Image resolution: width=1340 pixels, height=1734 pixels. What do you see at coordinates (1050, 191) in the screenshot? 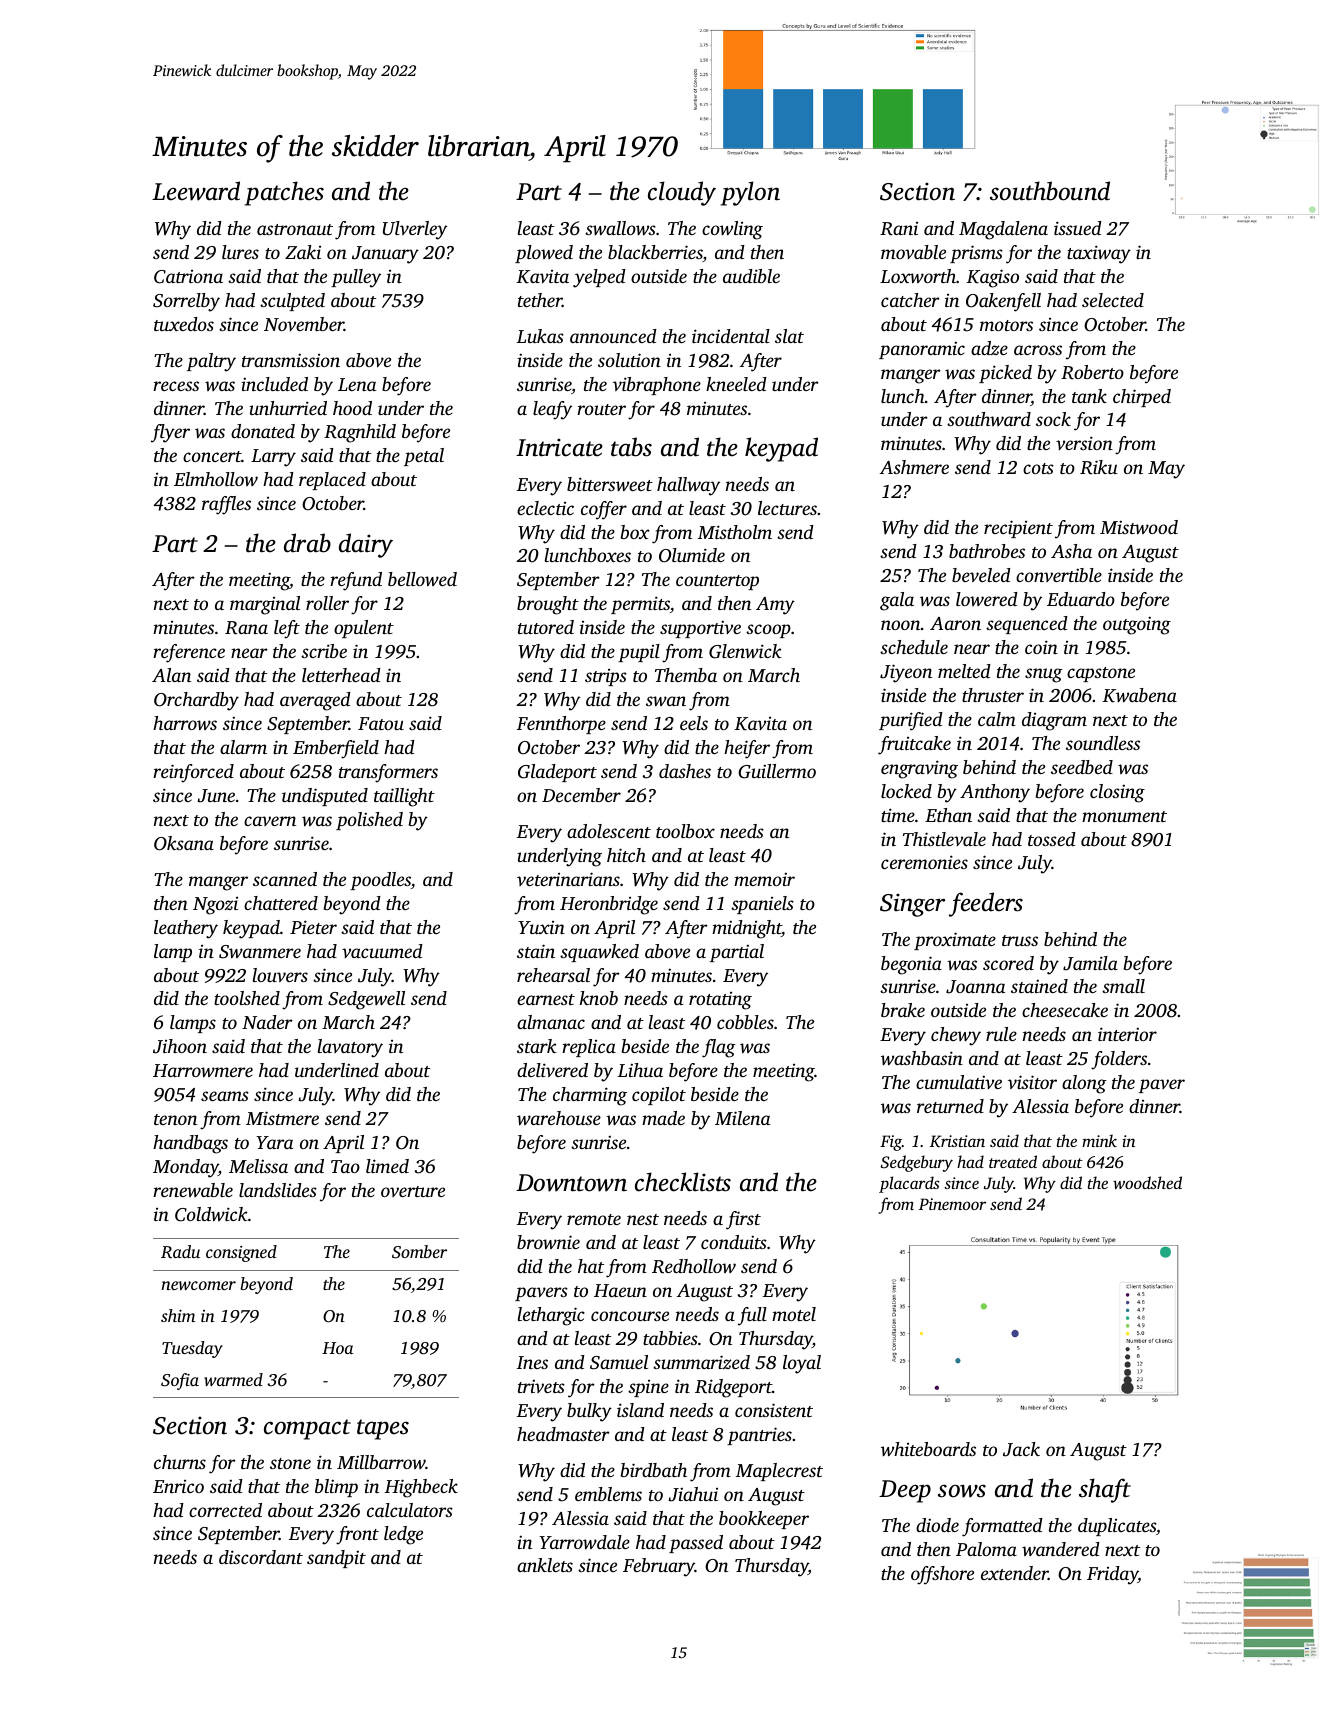
I see `southbound` at bounding box center [1050, 191].
